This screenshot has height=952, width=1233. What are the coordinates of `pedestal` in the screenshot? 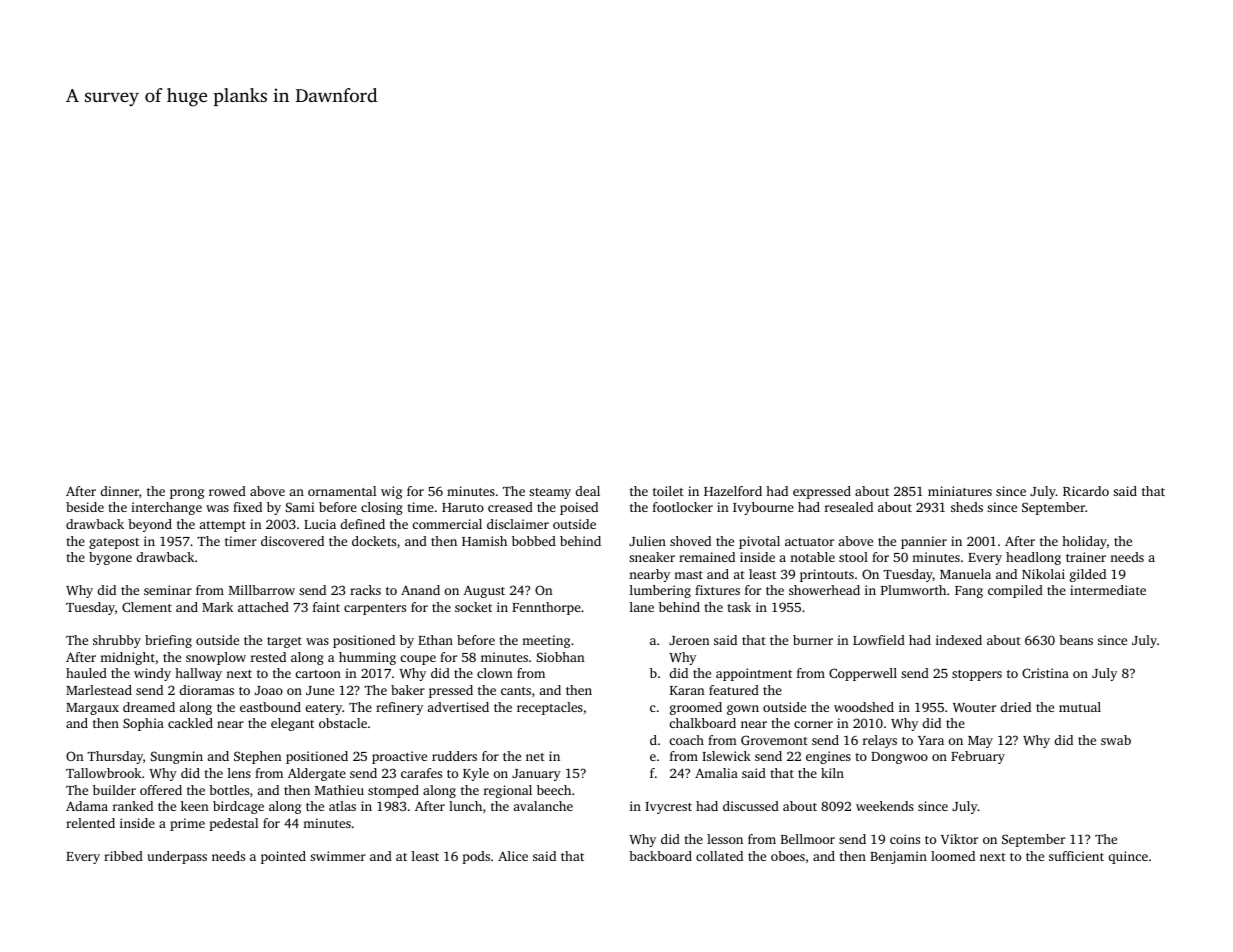 It's located at (233, 824).
